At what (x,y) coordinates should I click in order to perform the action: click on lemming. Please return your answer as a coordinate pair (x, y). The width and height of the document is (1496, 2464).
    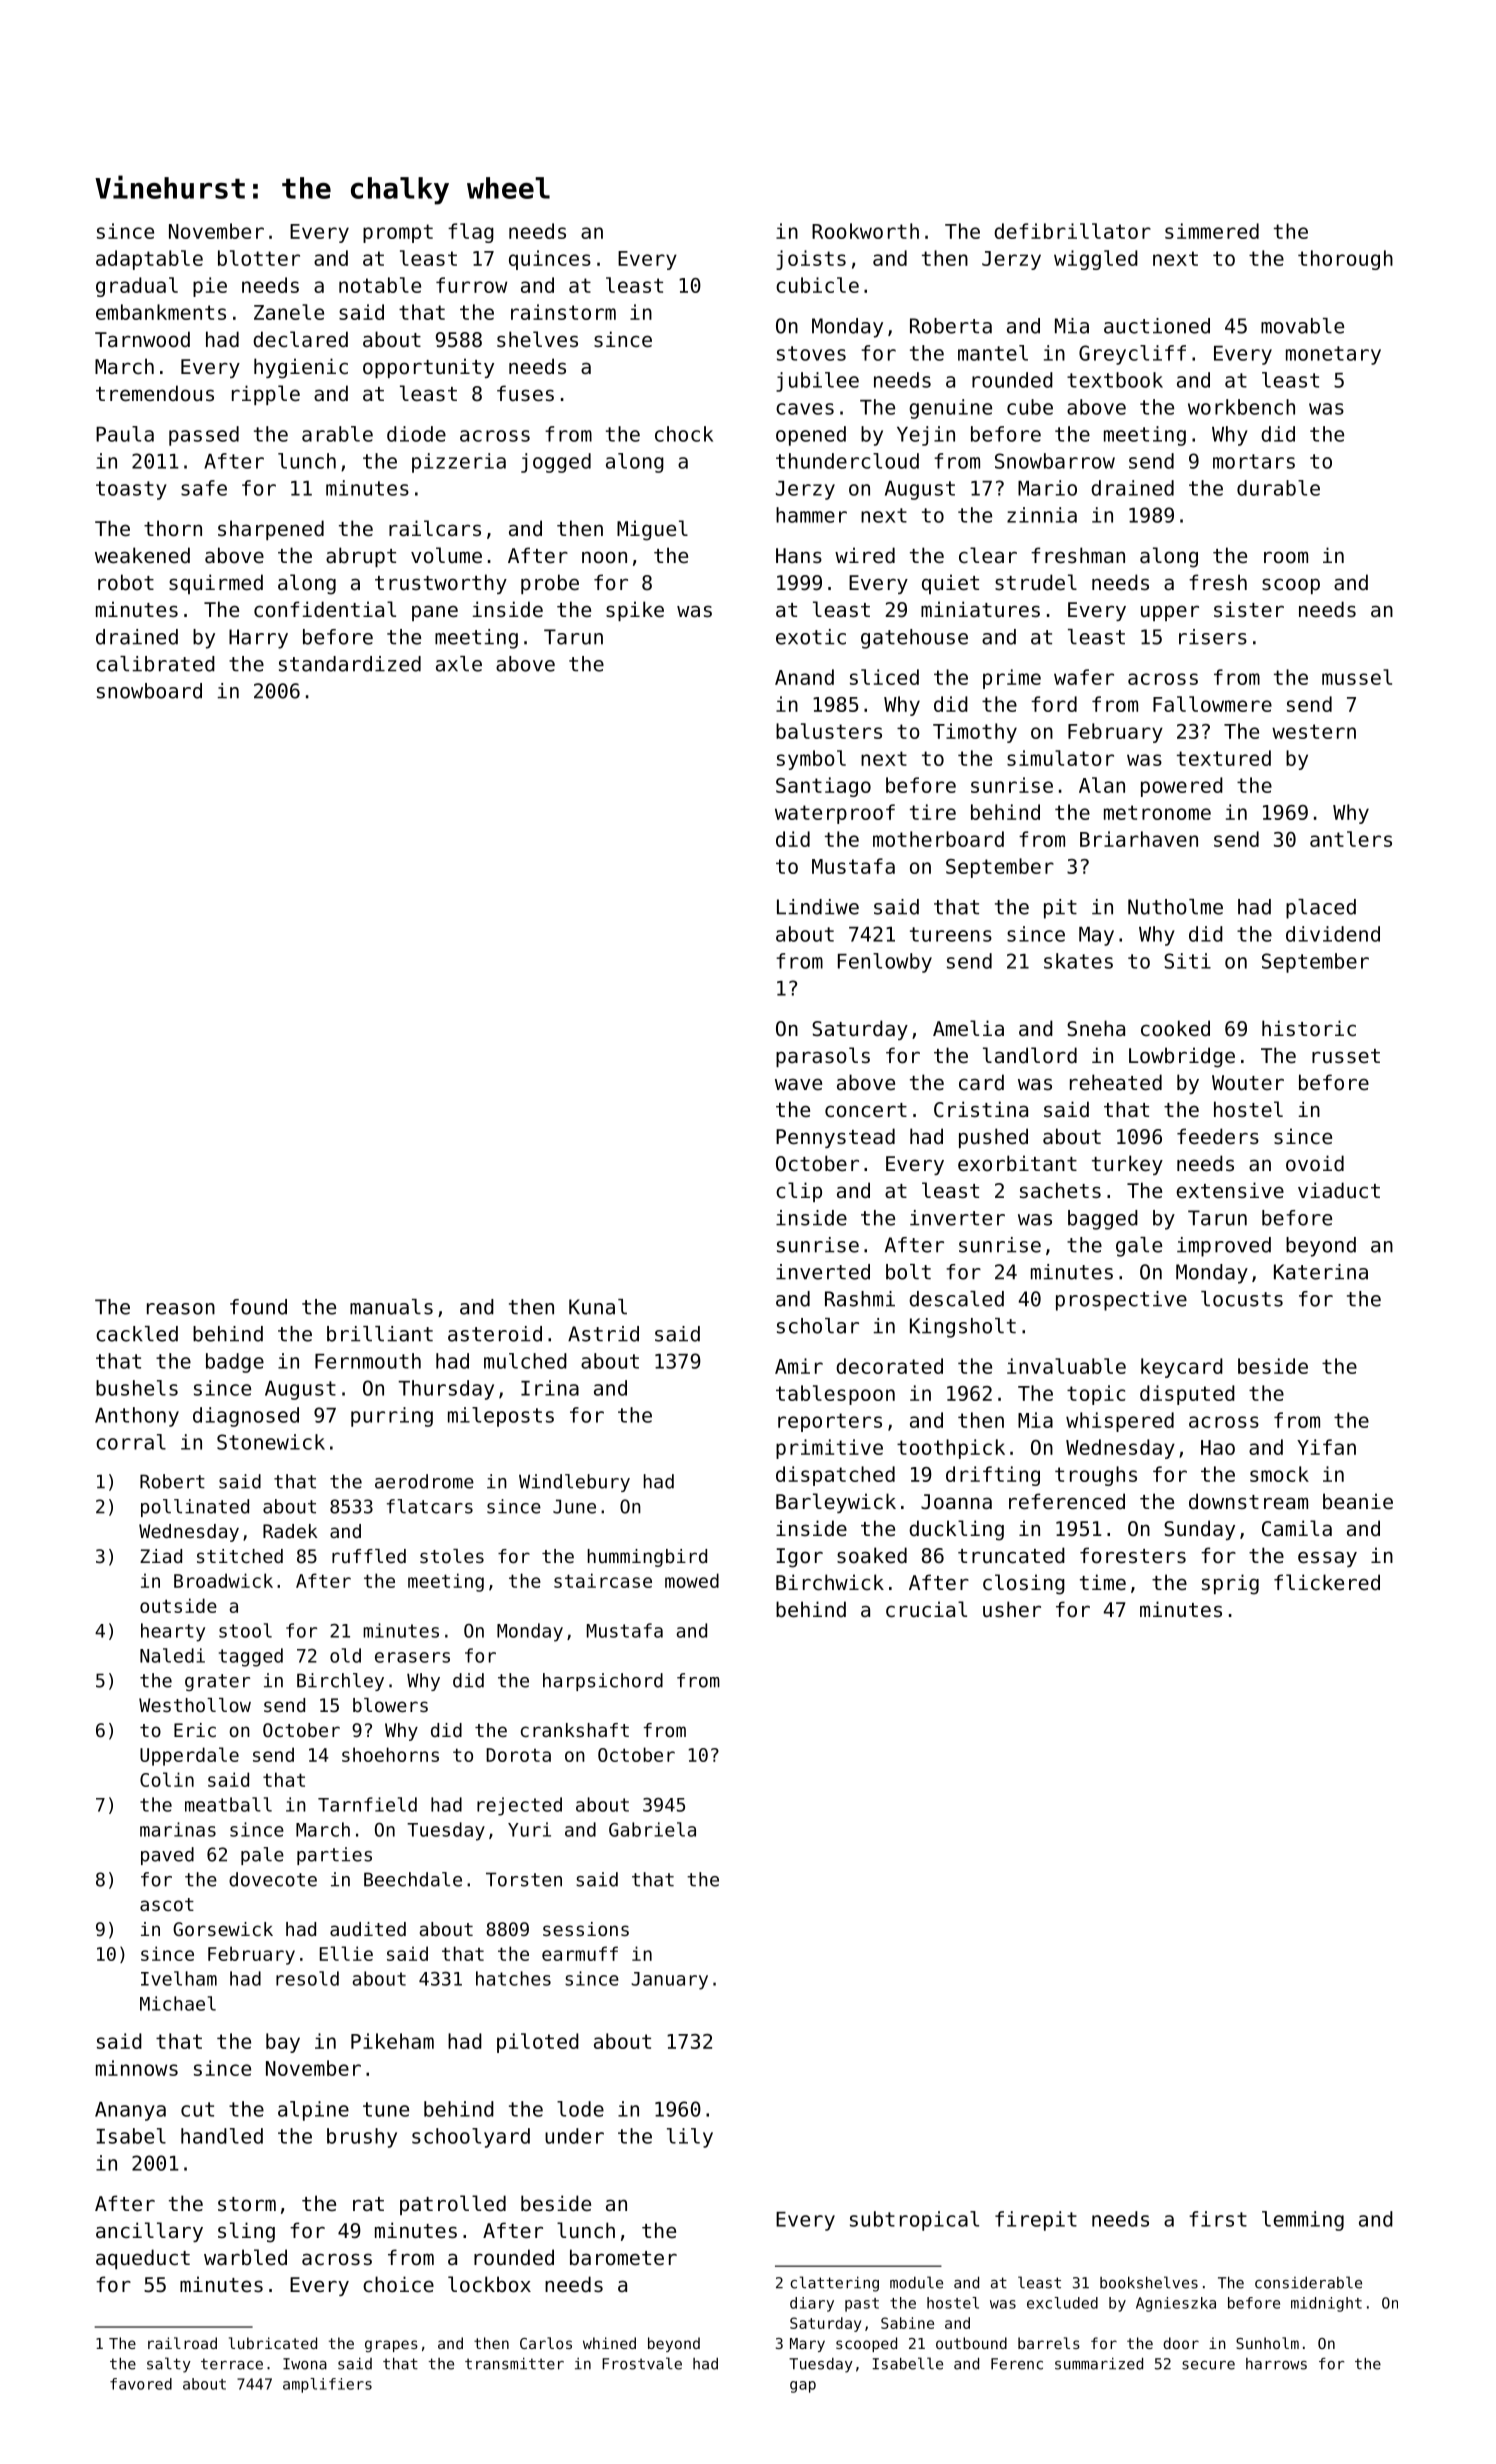
    Looking at the image, I should click on (1303, 2221).
